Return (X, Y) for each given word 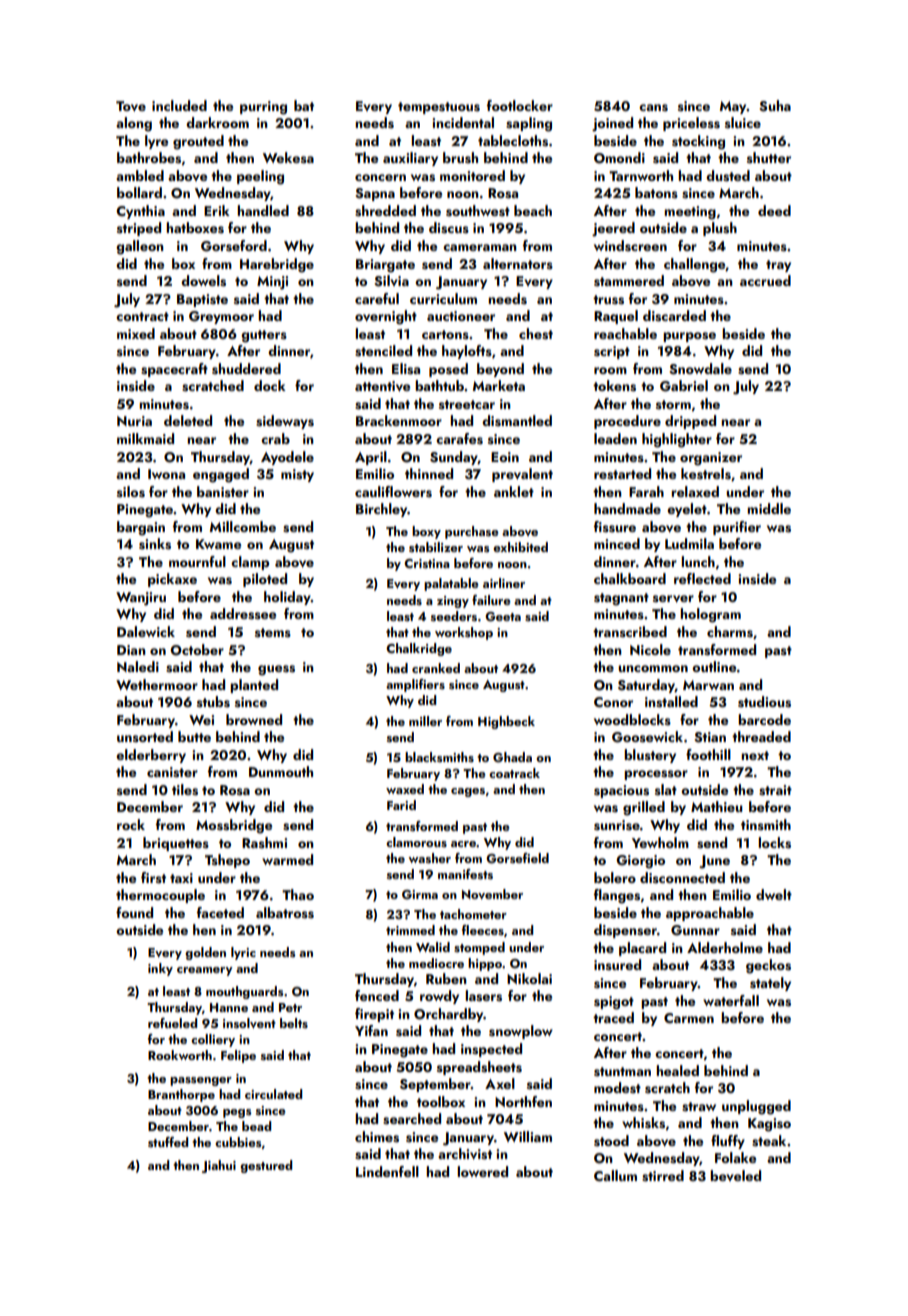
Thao (298, 894)
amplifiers (415, 685)
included (179, 105)
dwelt (774, 894)
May (733, 107)
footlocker (520, 105)
